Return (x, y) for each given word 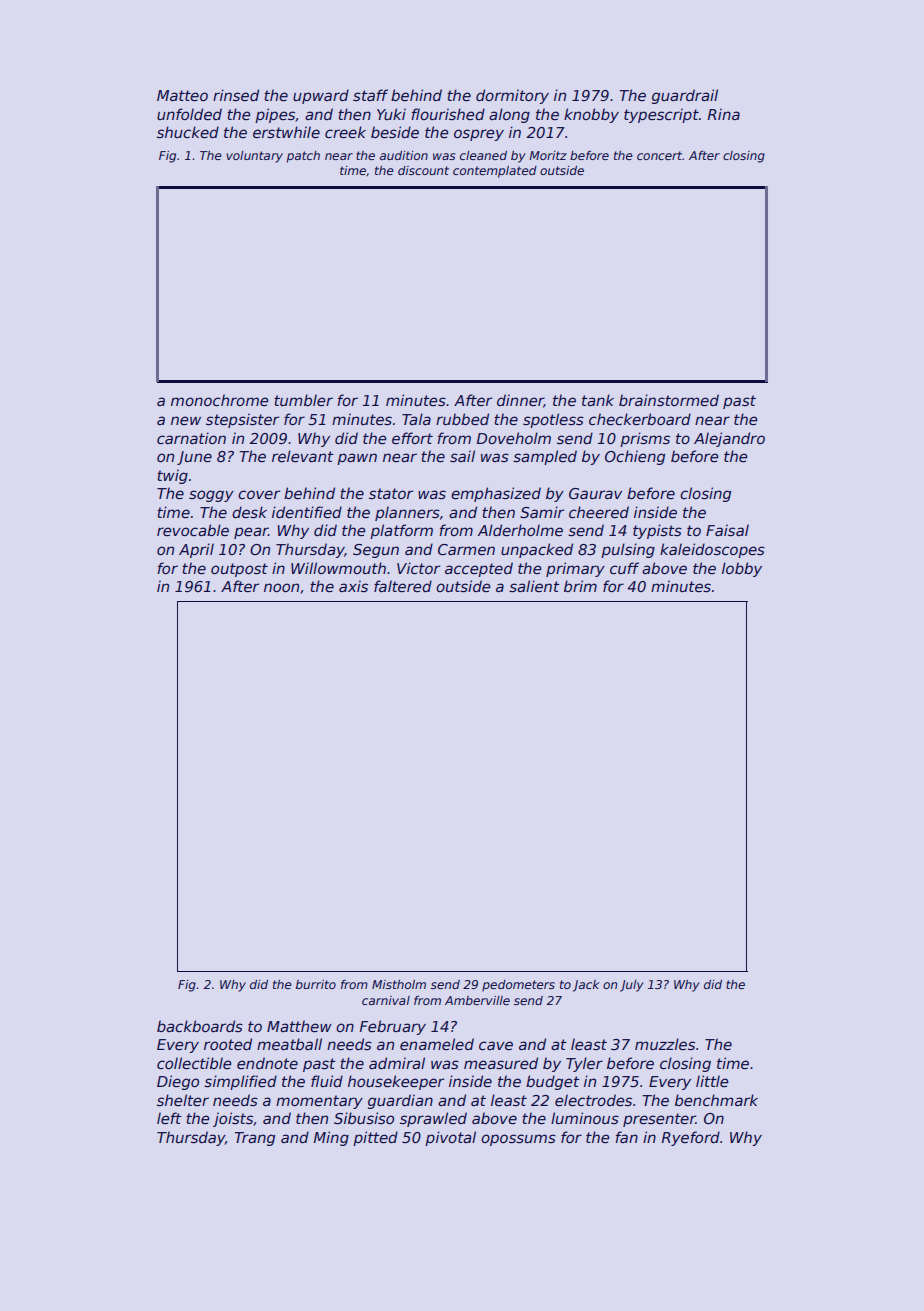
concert (660, 155)
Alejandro (729, 439)
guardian (400, 1101)
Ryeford (691, 1138)
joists (233, 1119)
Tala (416, 419)
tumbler (303, 400)
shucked (188, 132)
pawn (357, 459)
